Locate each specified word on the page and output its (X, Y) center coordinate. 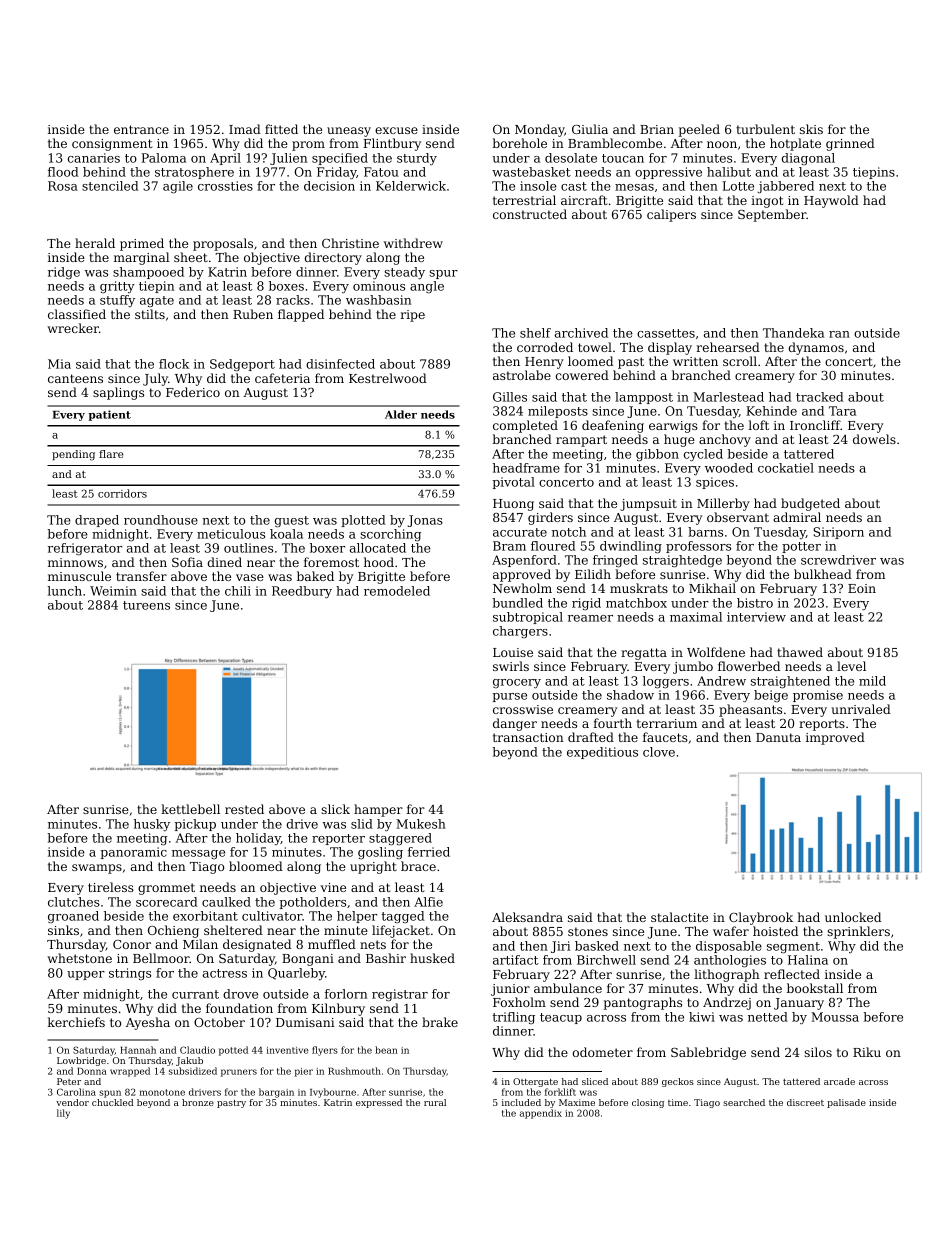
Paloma (163, 158)
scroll (740, 361)
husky (152, 825)
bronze (198, 1102)
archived (581, 333)
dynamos (816, 348)
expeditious (602, 753)
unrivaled (861, 709)
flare (111, 454)
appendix (541, 1114)
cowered (582, 375)
